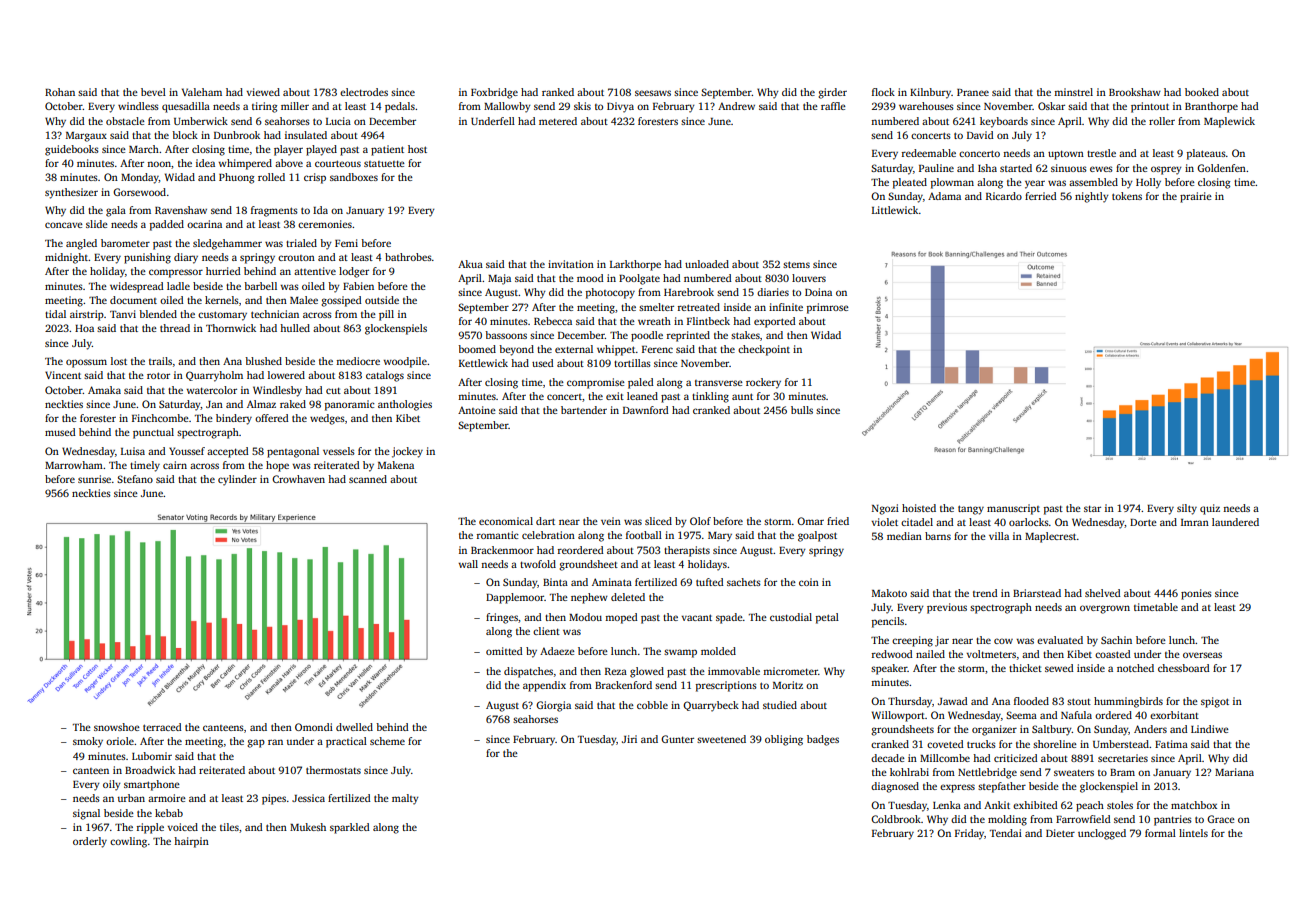  What do you see at coordinates (802, 410) in the image?
I see `bulls` at bounding box center [802, 410].
